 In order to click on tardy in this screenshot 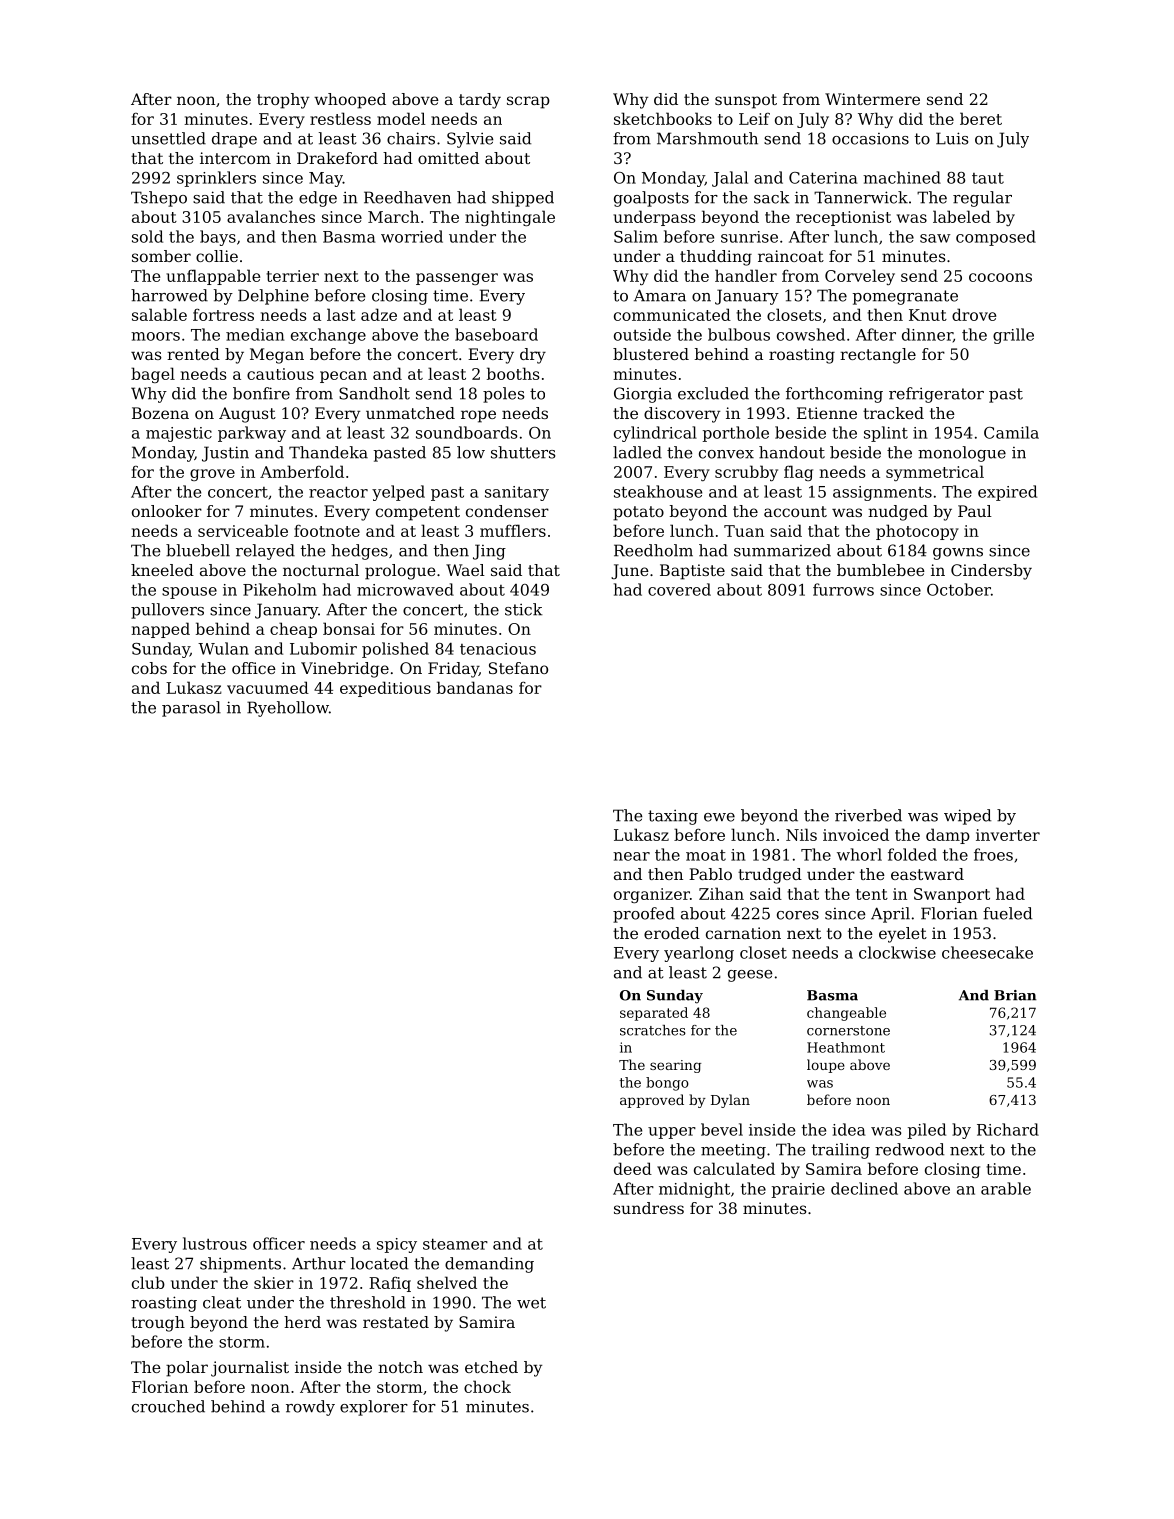, I will do `click(480, 101)`.
